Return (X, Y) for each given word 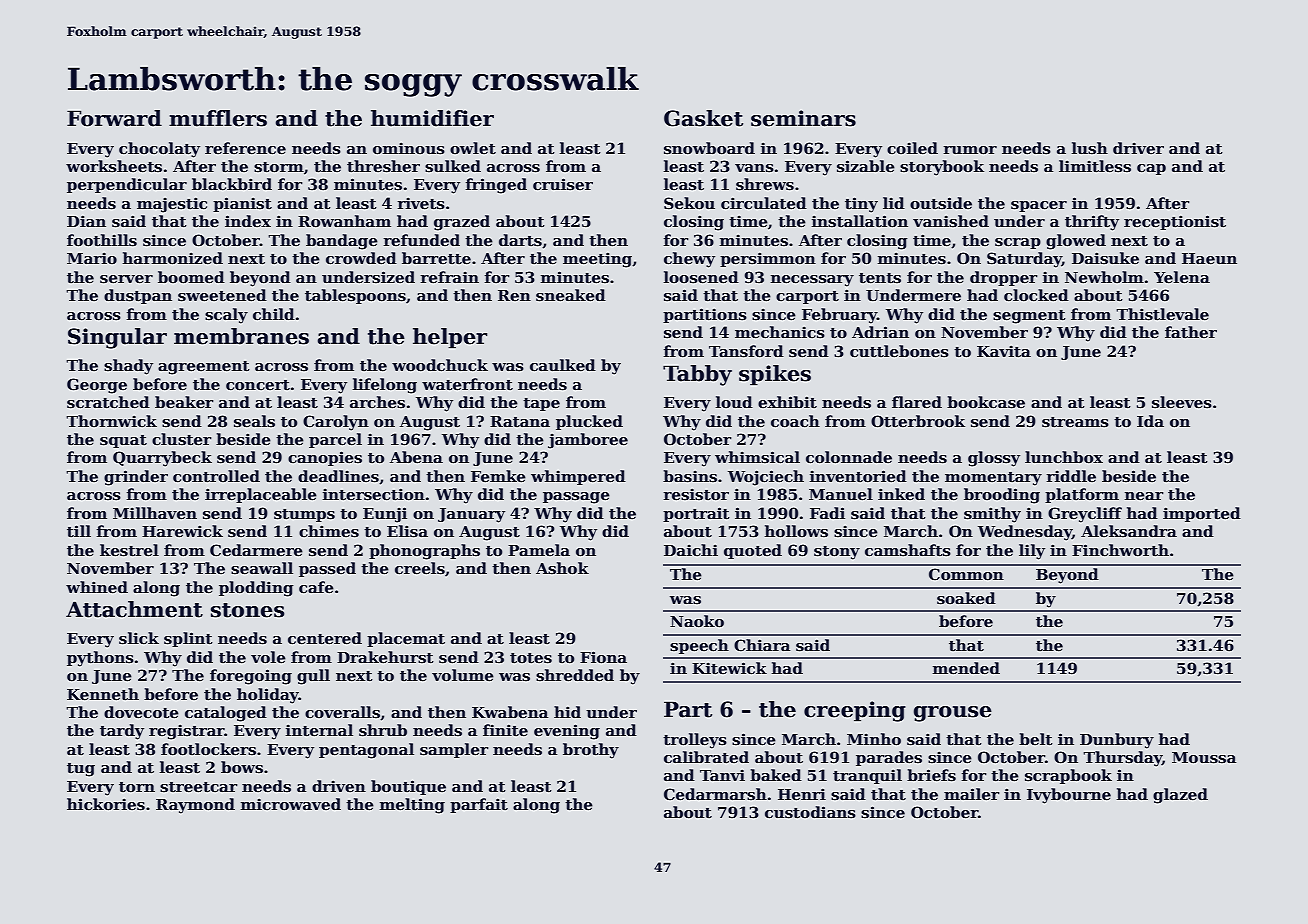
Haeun (1209, 258)
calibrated (706, 757)
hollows (796, 531)
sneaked (571, 295)
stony (837, 553)
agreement (204, 368)
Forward (114, 118)
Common (966, 574)
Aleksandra (1129, 531)
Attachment (134, 609)
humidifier (432, 118)
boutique (408, 787)
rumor (970, 150)
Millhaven (155, 513)
